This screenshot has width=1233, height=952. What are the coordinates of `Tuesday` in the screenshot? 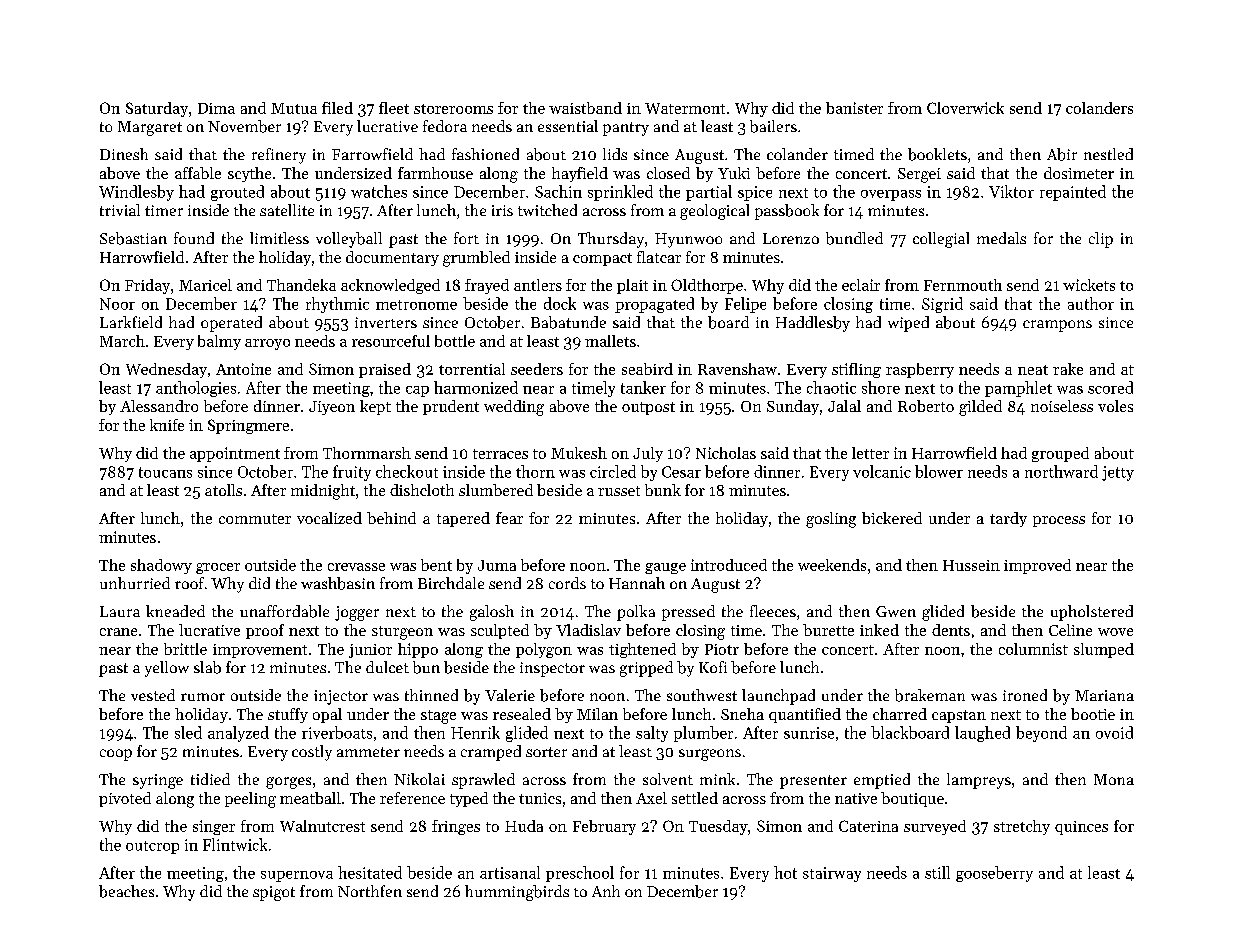 It's located at (718, 827).
